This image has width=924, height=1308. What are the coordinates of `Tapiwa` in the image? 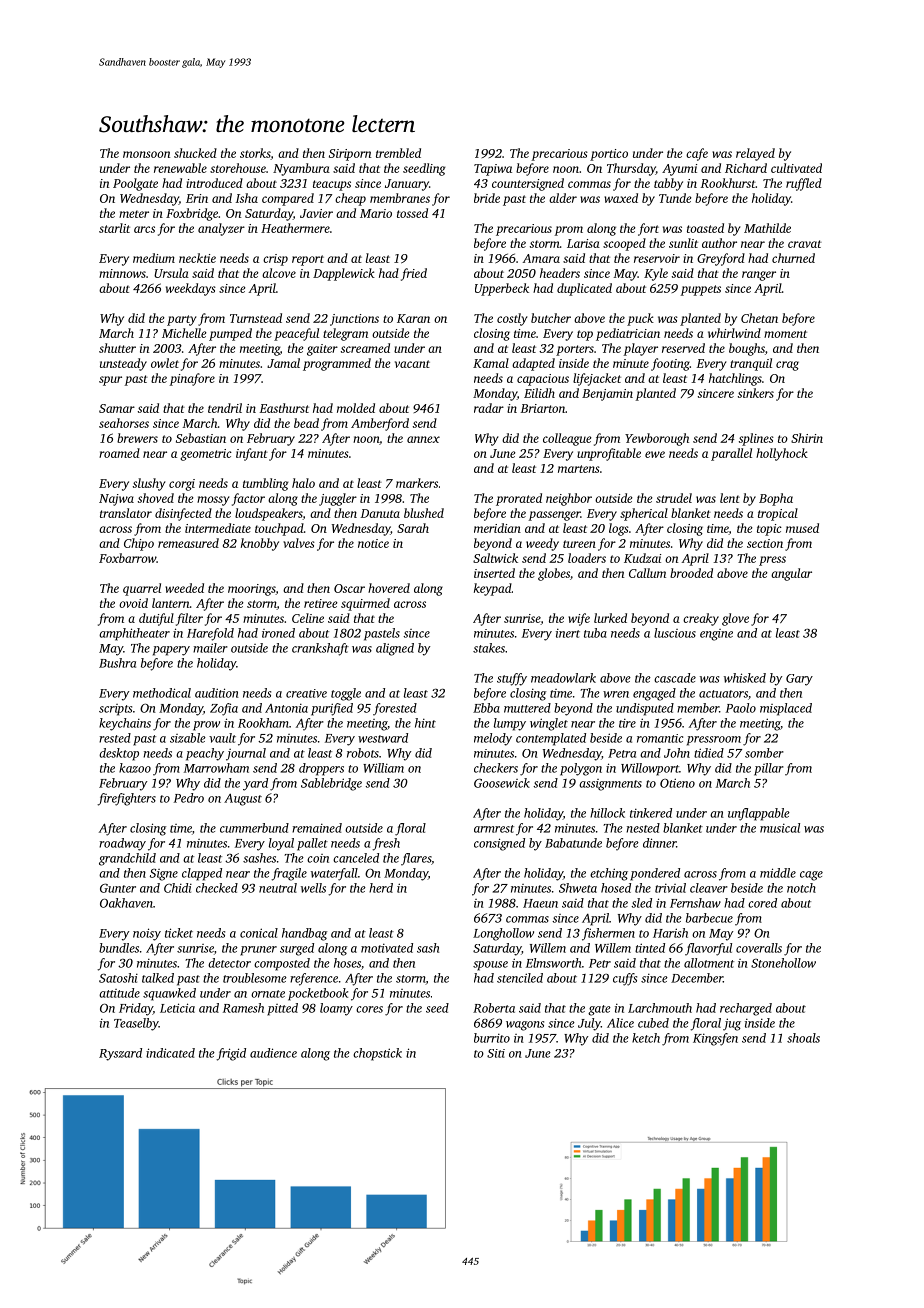 It's located at (493, 170).
